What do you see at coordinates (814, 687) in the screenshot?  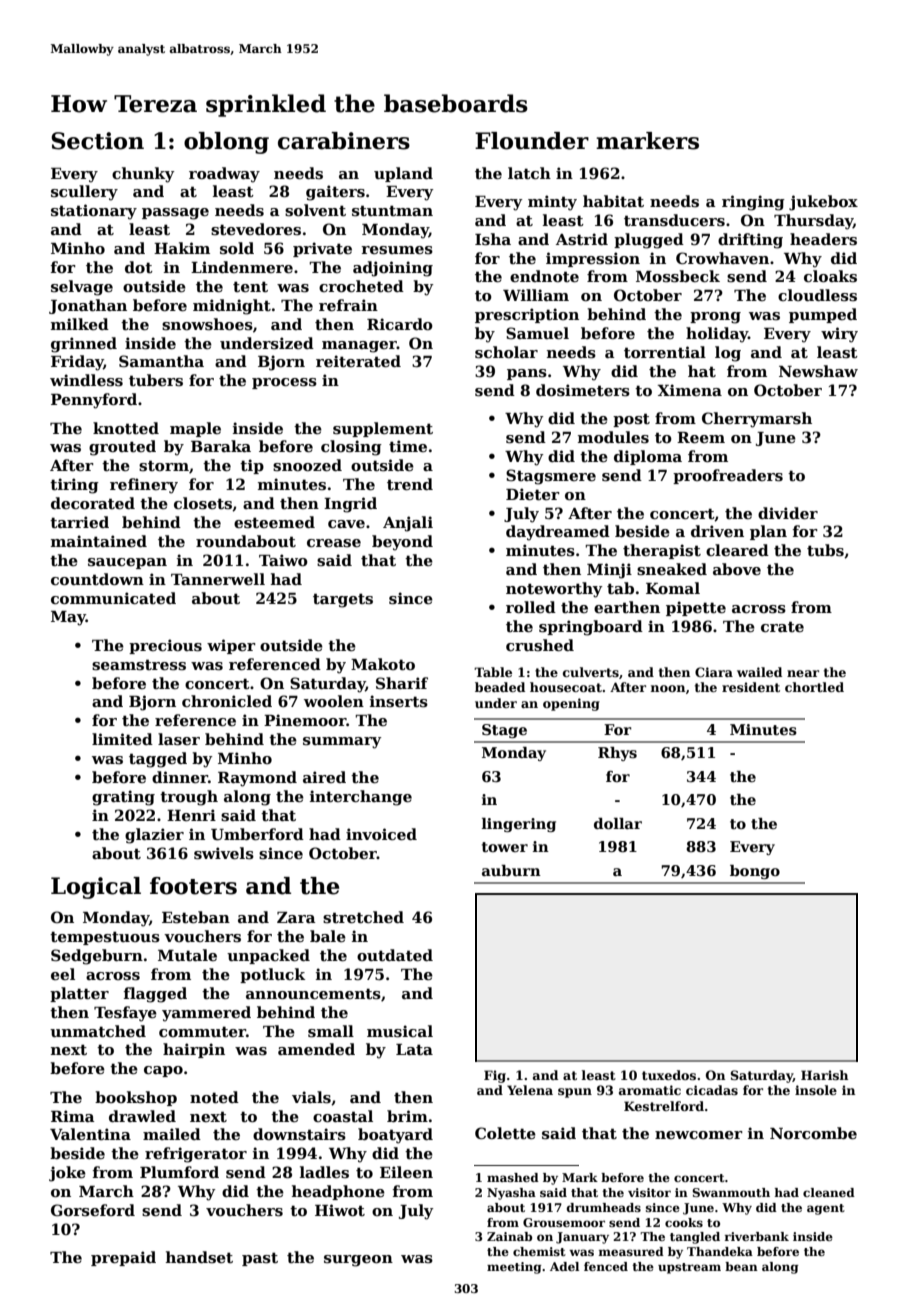 I see `chortled` at bounding box center [814, 687].
